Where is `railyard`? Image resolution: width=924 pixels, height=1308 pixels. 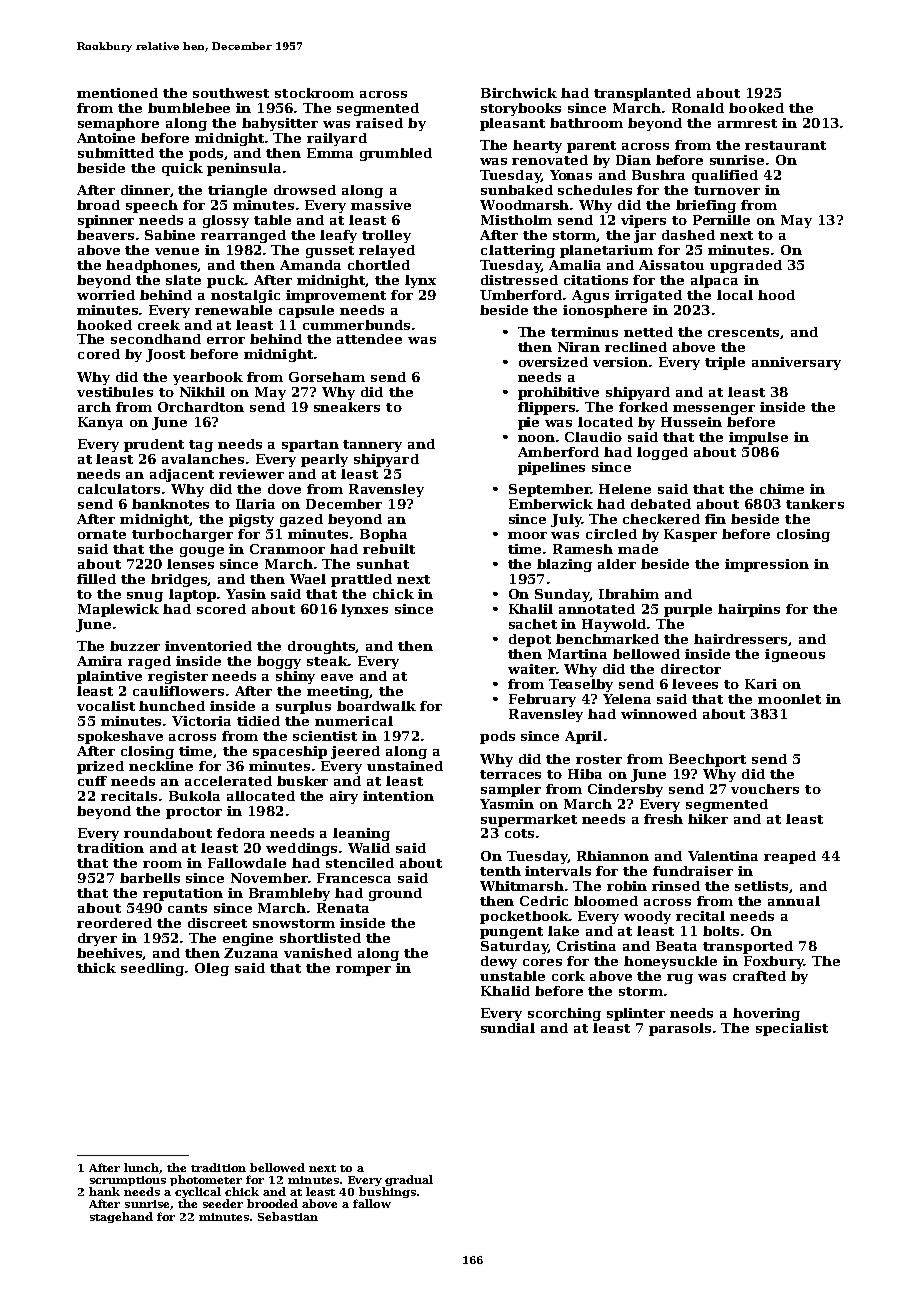 railyard is located at coordinates (337, 139).
